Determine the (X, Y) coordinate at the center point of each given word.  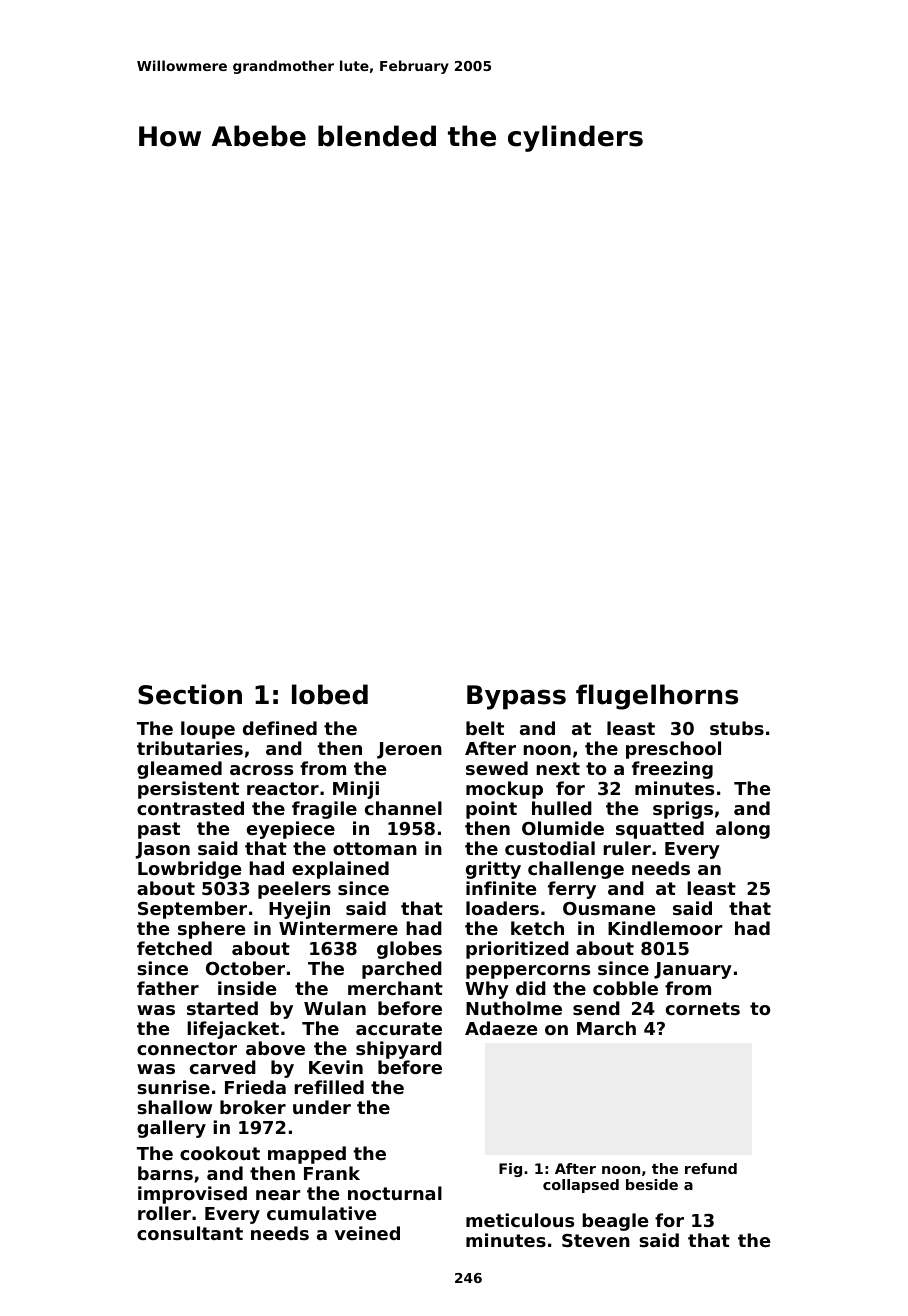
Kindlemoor (665, 928)
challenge (576, 870)
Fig (510, 1170)
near (278, 1195)
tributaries (190, 748)
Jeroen (409, 750)
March (606, 1028)
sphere (211, 930)
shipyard (399, 1050)
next (558, 768)
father (168, 988)
